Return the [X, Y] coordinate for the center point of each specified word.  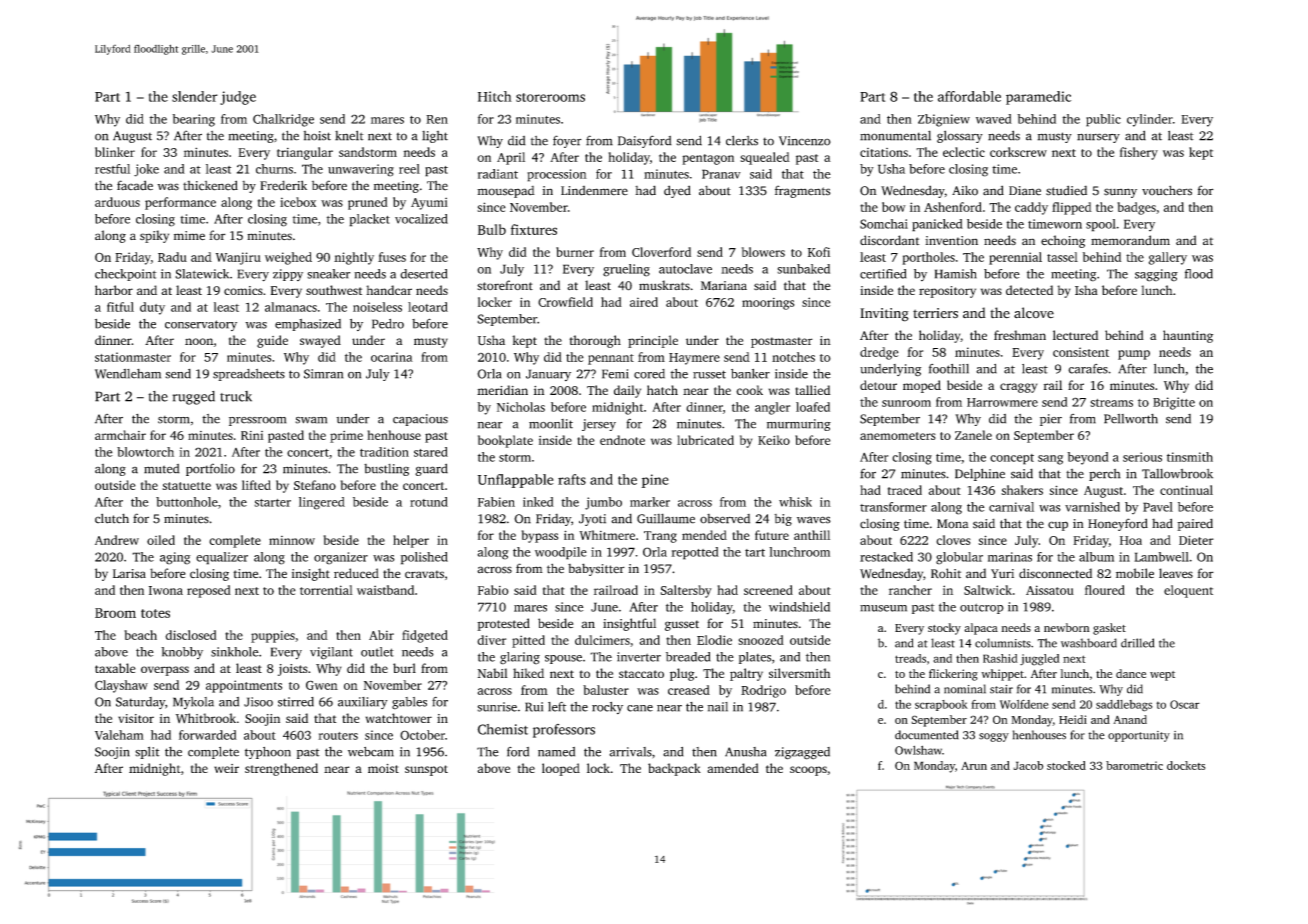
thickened [210, 185]
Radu [172, 257]
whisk [795, 502]
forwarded [208, 735]
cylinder [1150, 120]
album [1096, 557]
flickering [953, 675]
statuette [186, 486]
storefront [505, 285]
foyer [567, 141]
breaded [688, 657]
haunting [1188, 336]
